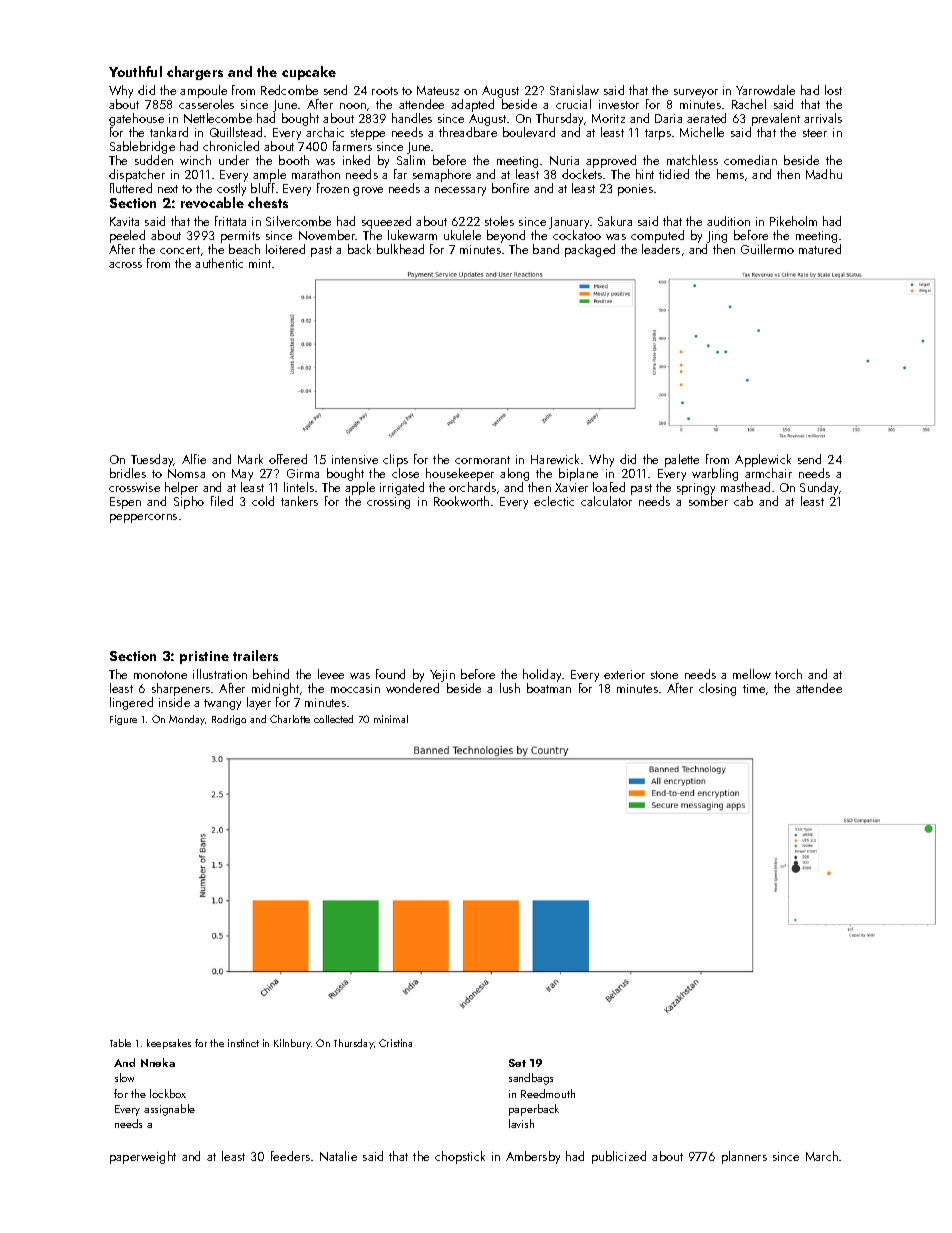 The height and width of the screenshot is (1233, 952). What do you see at coordinates (169, 1044) in the screenshot?
I see `keepsakes` at bounding box center [169, 1044].
